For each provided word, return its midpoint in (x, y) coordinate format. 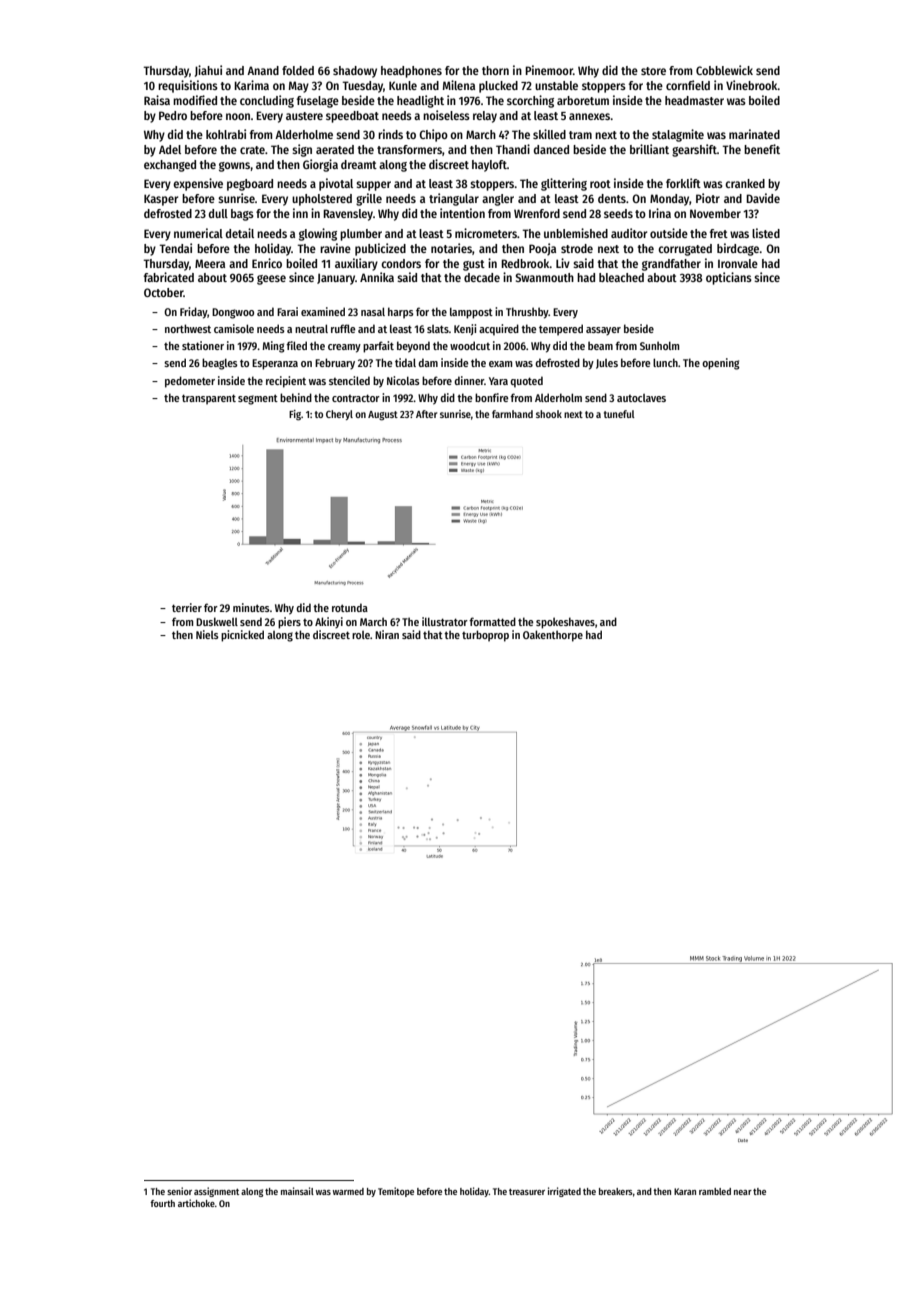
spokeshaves (565, 623)
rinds (390, 134)
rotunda (350, 607)
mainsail (297, 1191)
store (653, 71)
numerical (198, 233)
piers (289, 623)
